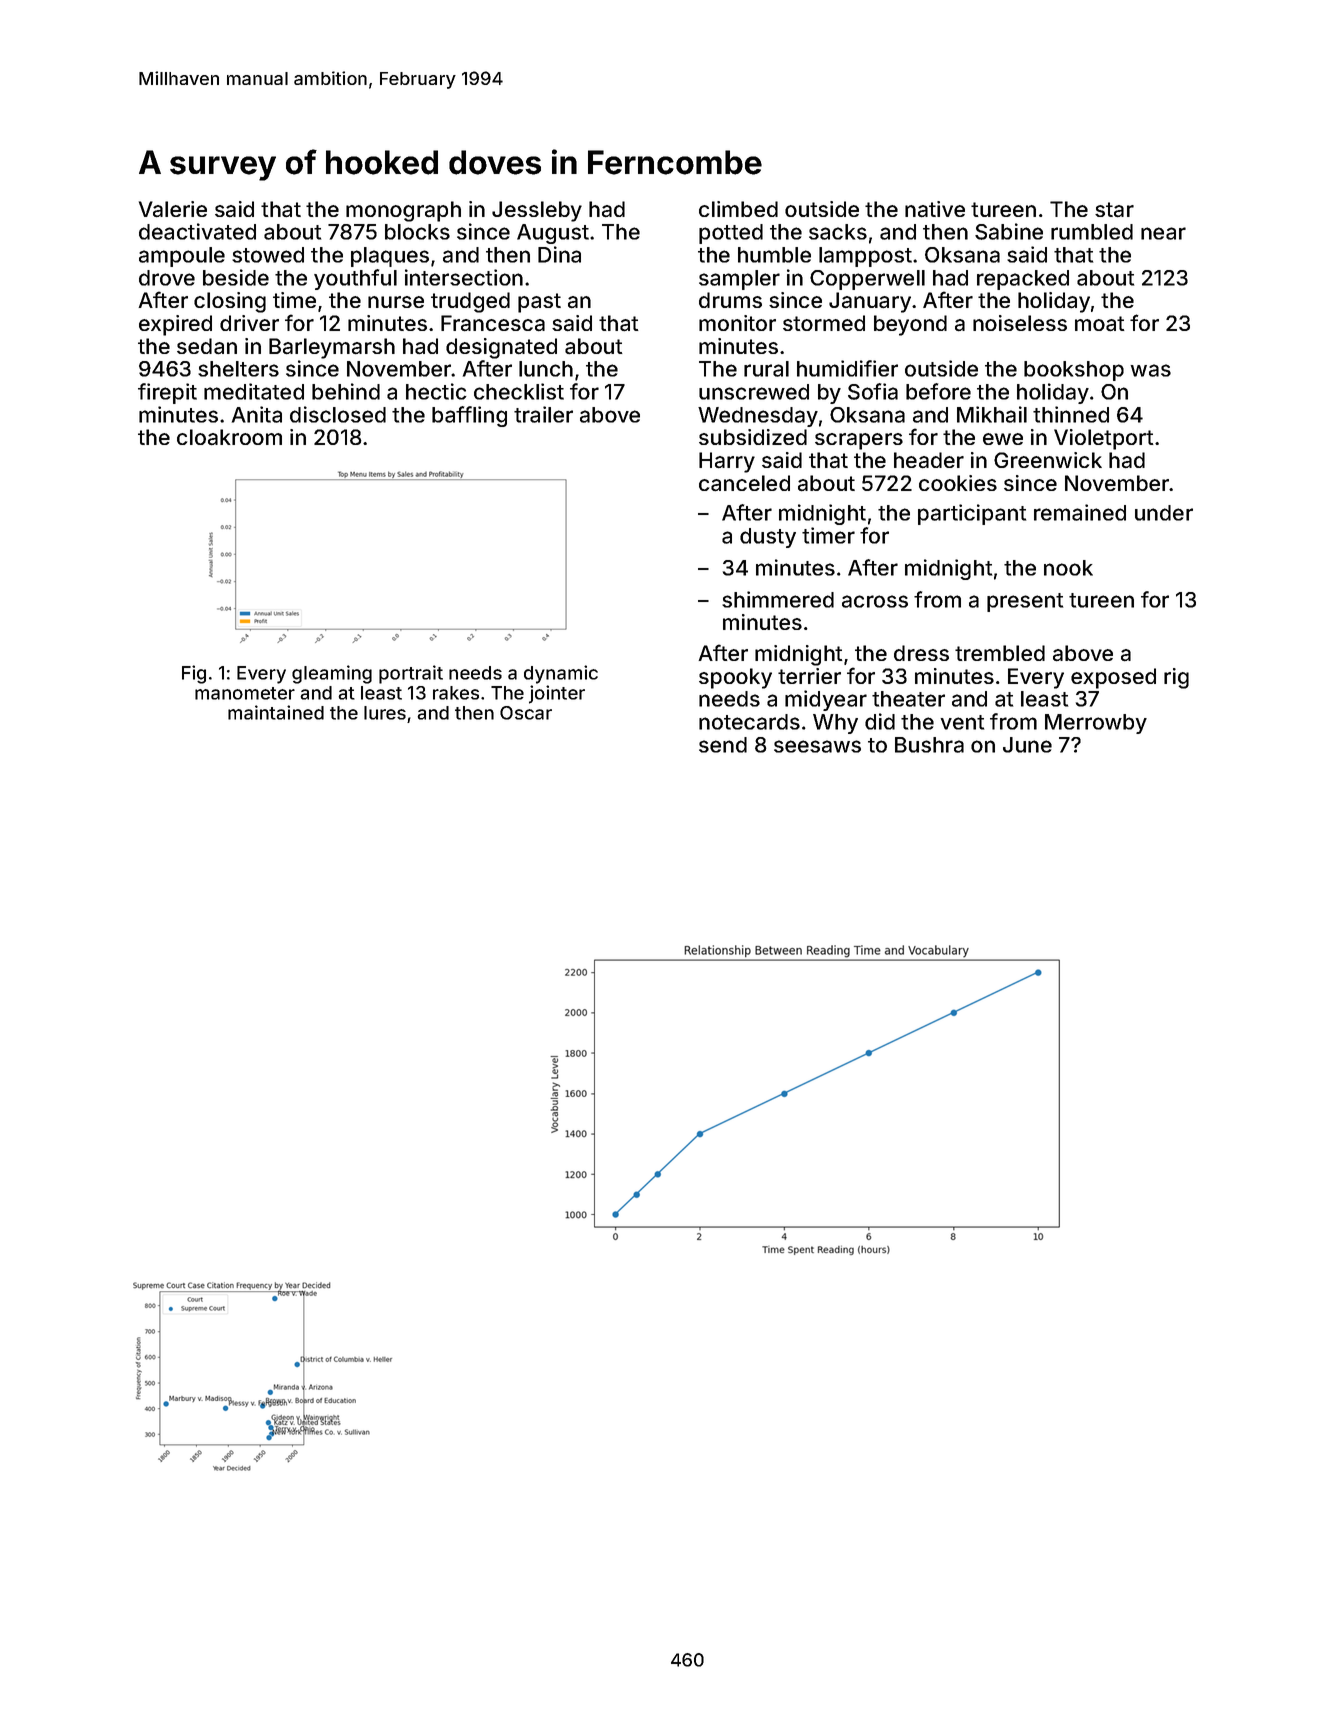 This screenshot has height=1734, width=1340. What do you see at coordinates (731, 234) in the screenshot?
I see `potted` at bounding box center [731, 234].
